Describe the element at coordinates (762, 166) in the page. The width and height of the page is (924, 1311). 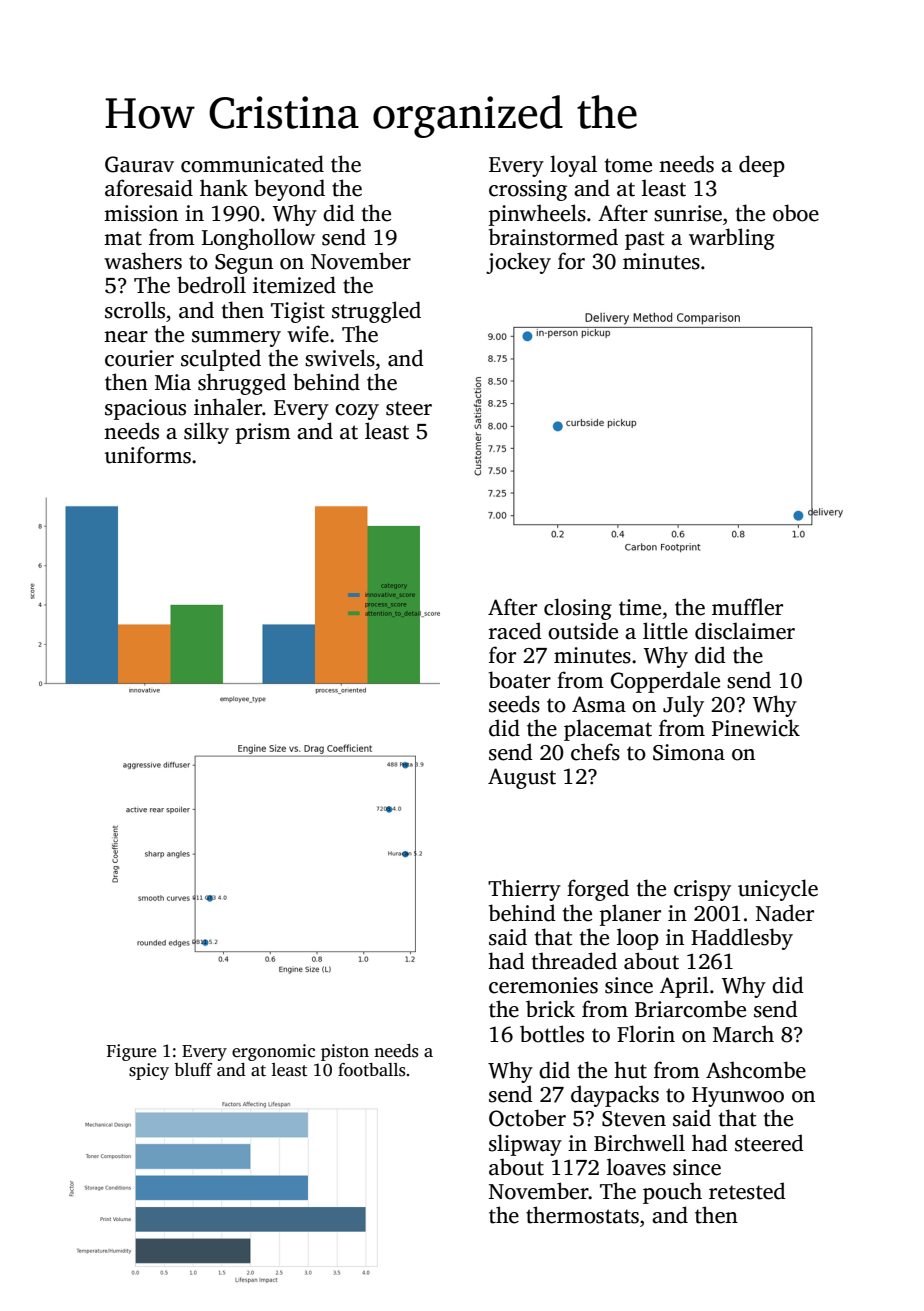
I see `deep` at that location.
